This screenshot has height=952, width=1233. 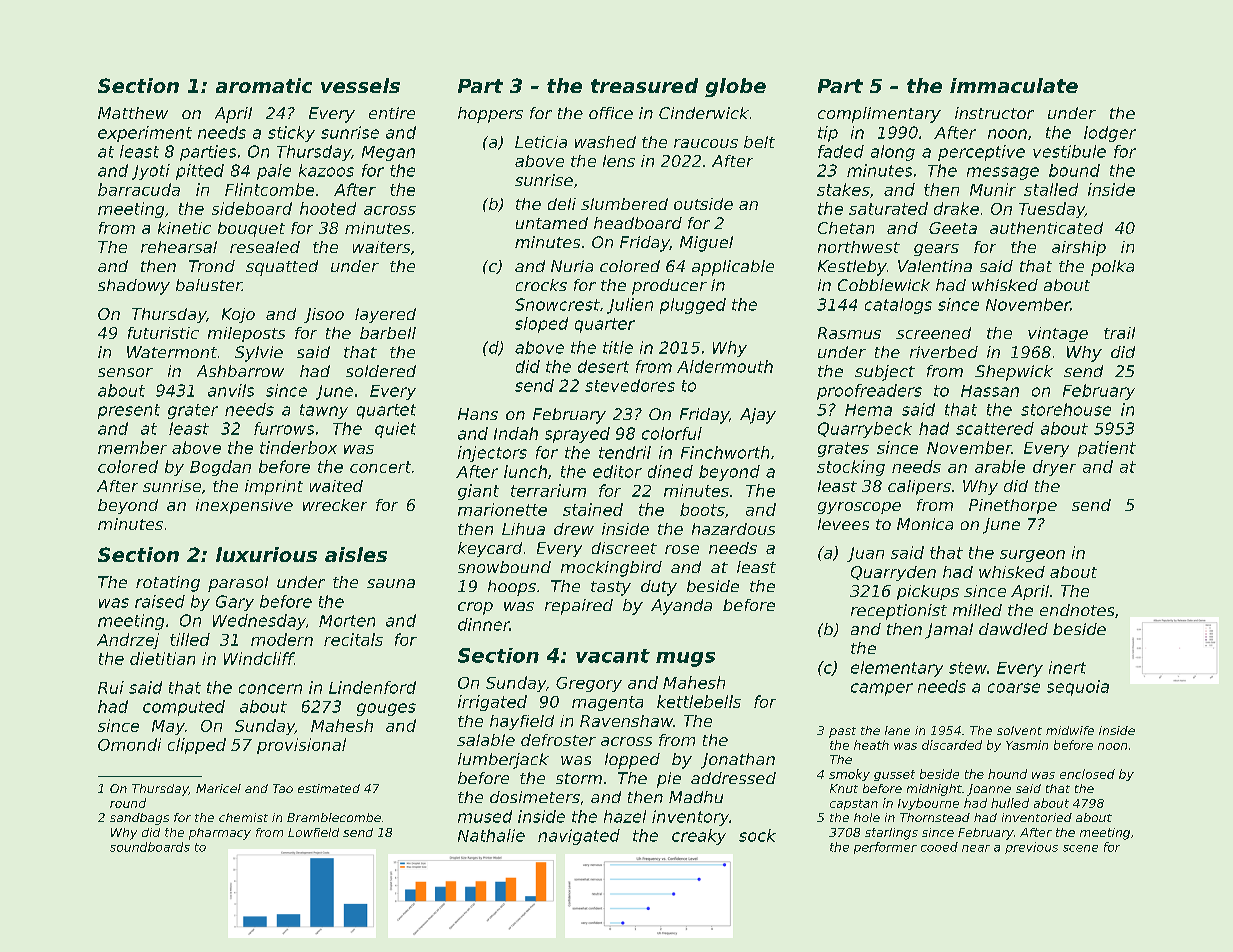 What do you see at coordinates (329, 788) in the screenshot?
I see `estimated` at bounding box center [329, 788].
